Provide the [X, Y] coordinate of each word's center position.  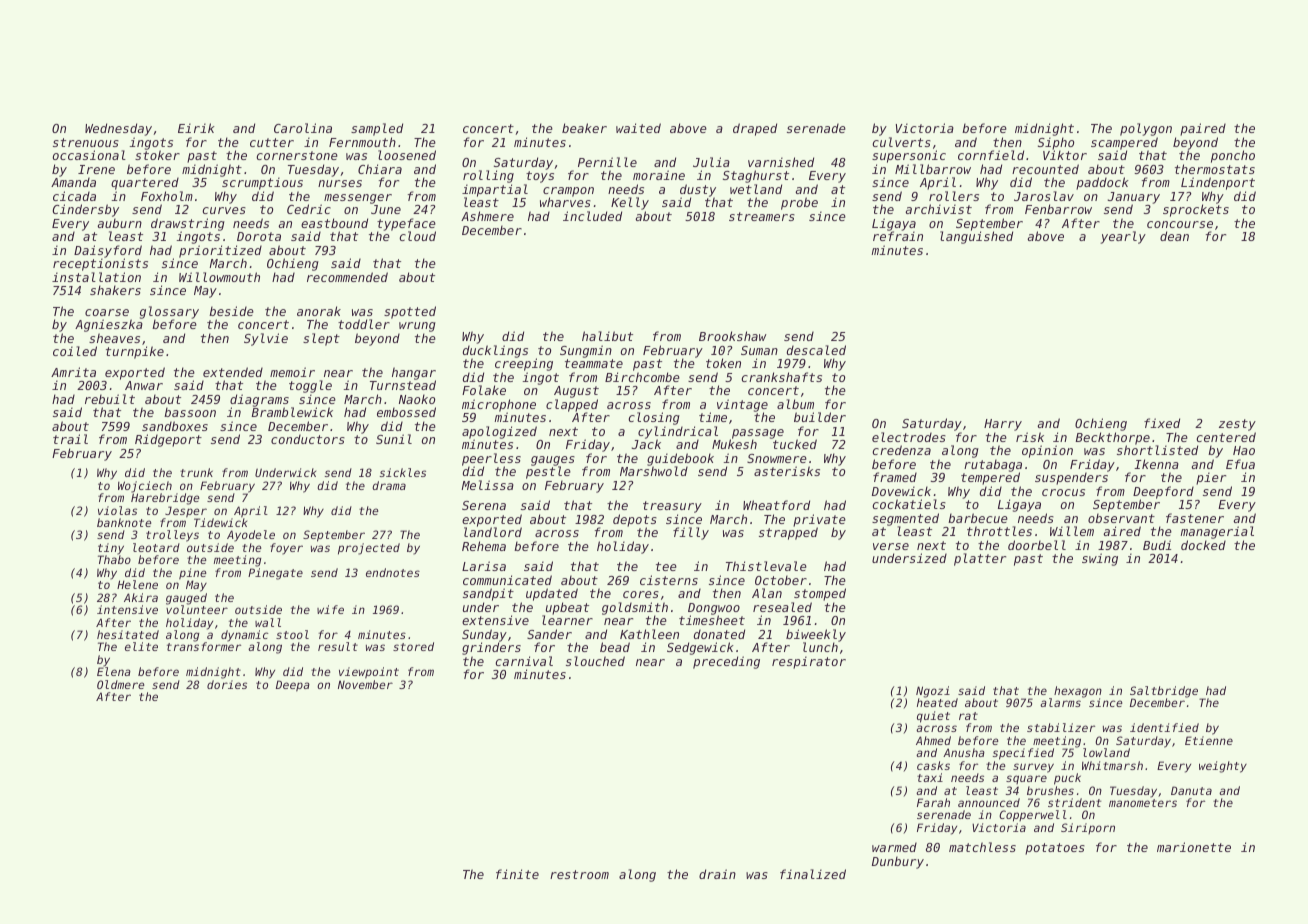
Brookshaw [733, 336]
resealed [782, 607]
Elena [114, 671]
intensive [127, 609]
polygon [1146, 129]
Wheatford [776, 505]
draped [755, 129]
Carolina [303, 128]
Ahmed [933, 740]
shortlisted [1157, 450]
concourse [1180, 224]
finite [517, 874]
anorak [319, 311]
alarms [1060, 702]
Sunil [394, 439]
